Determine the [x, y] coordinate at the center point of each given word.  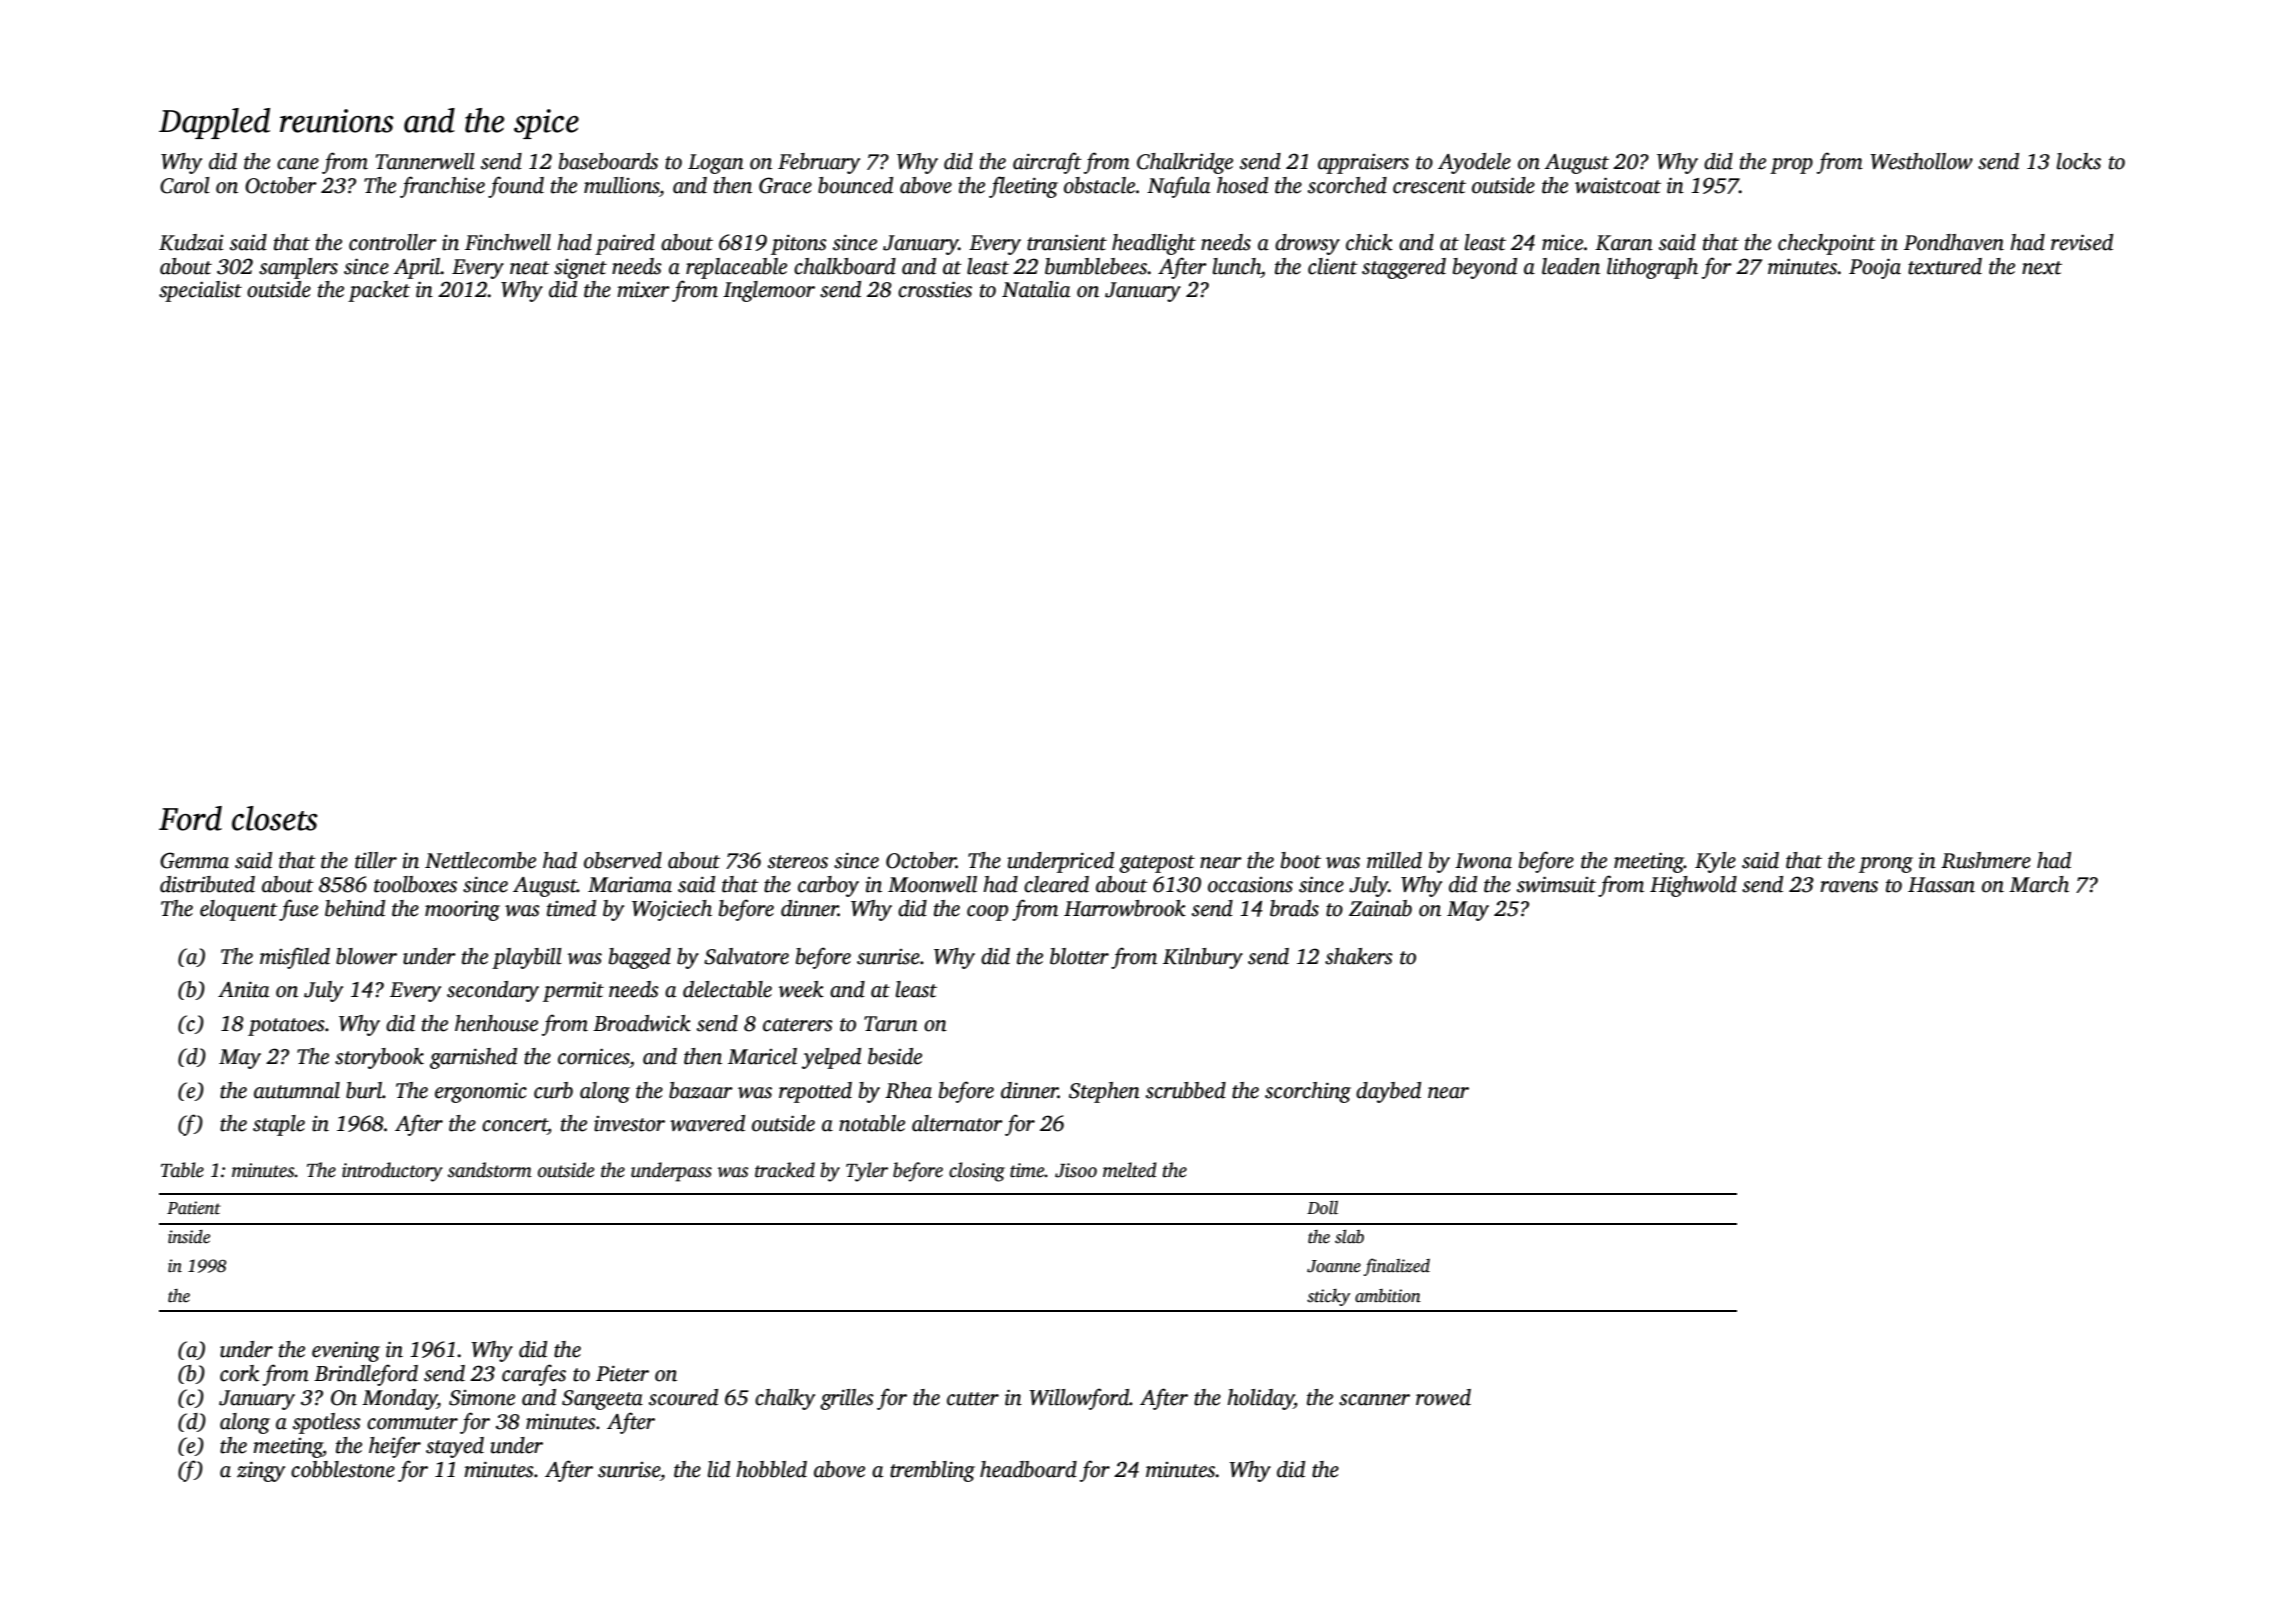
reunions [337, 121]
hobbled [771, 1469]
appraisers [1363, 164]
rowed [1443, 1397]
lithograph [1652, 268]
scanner [1374, 1400]
